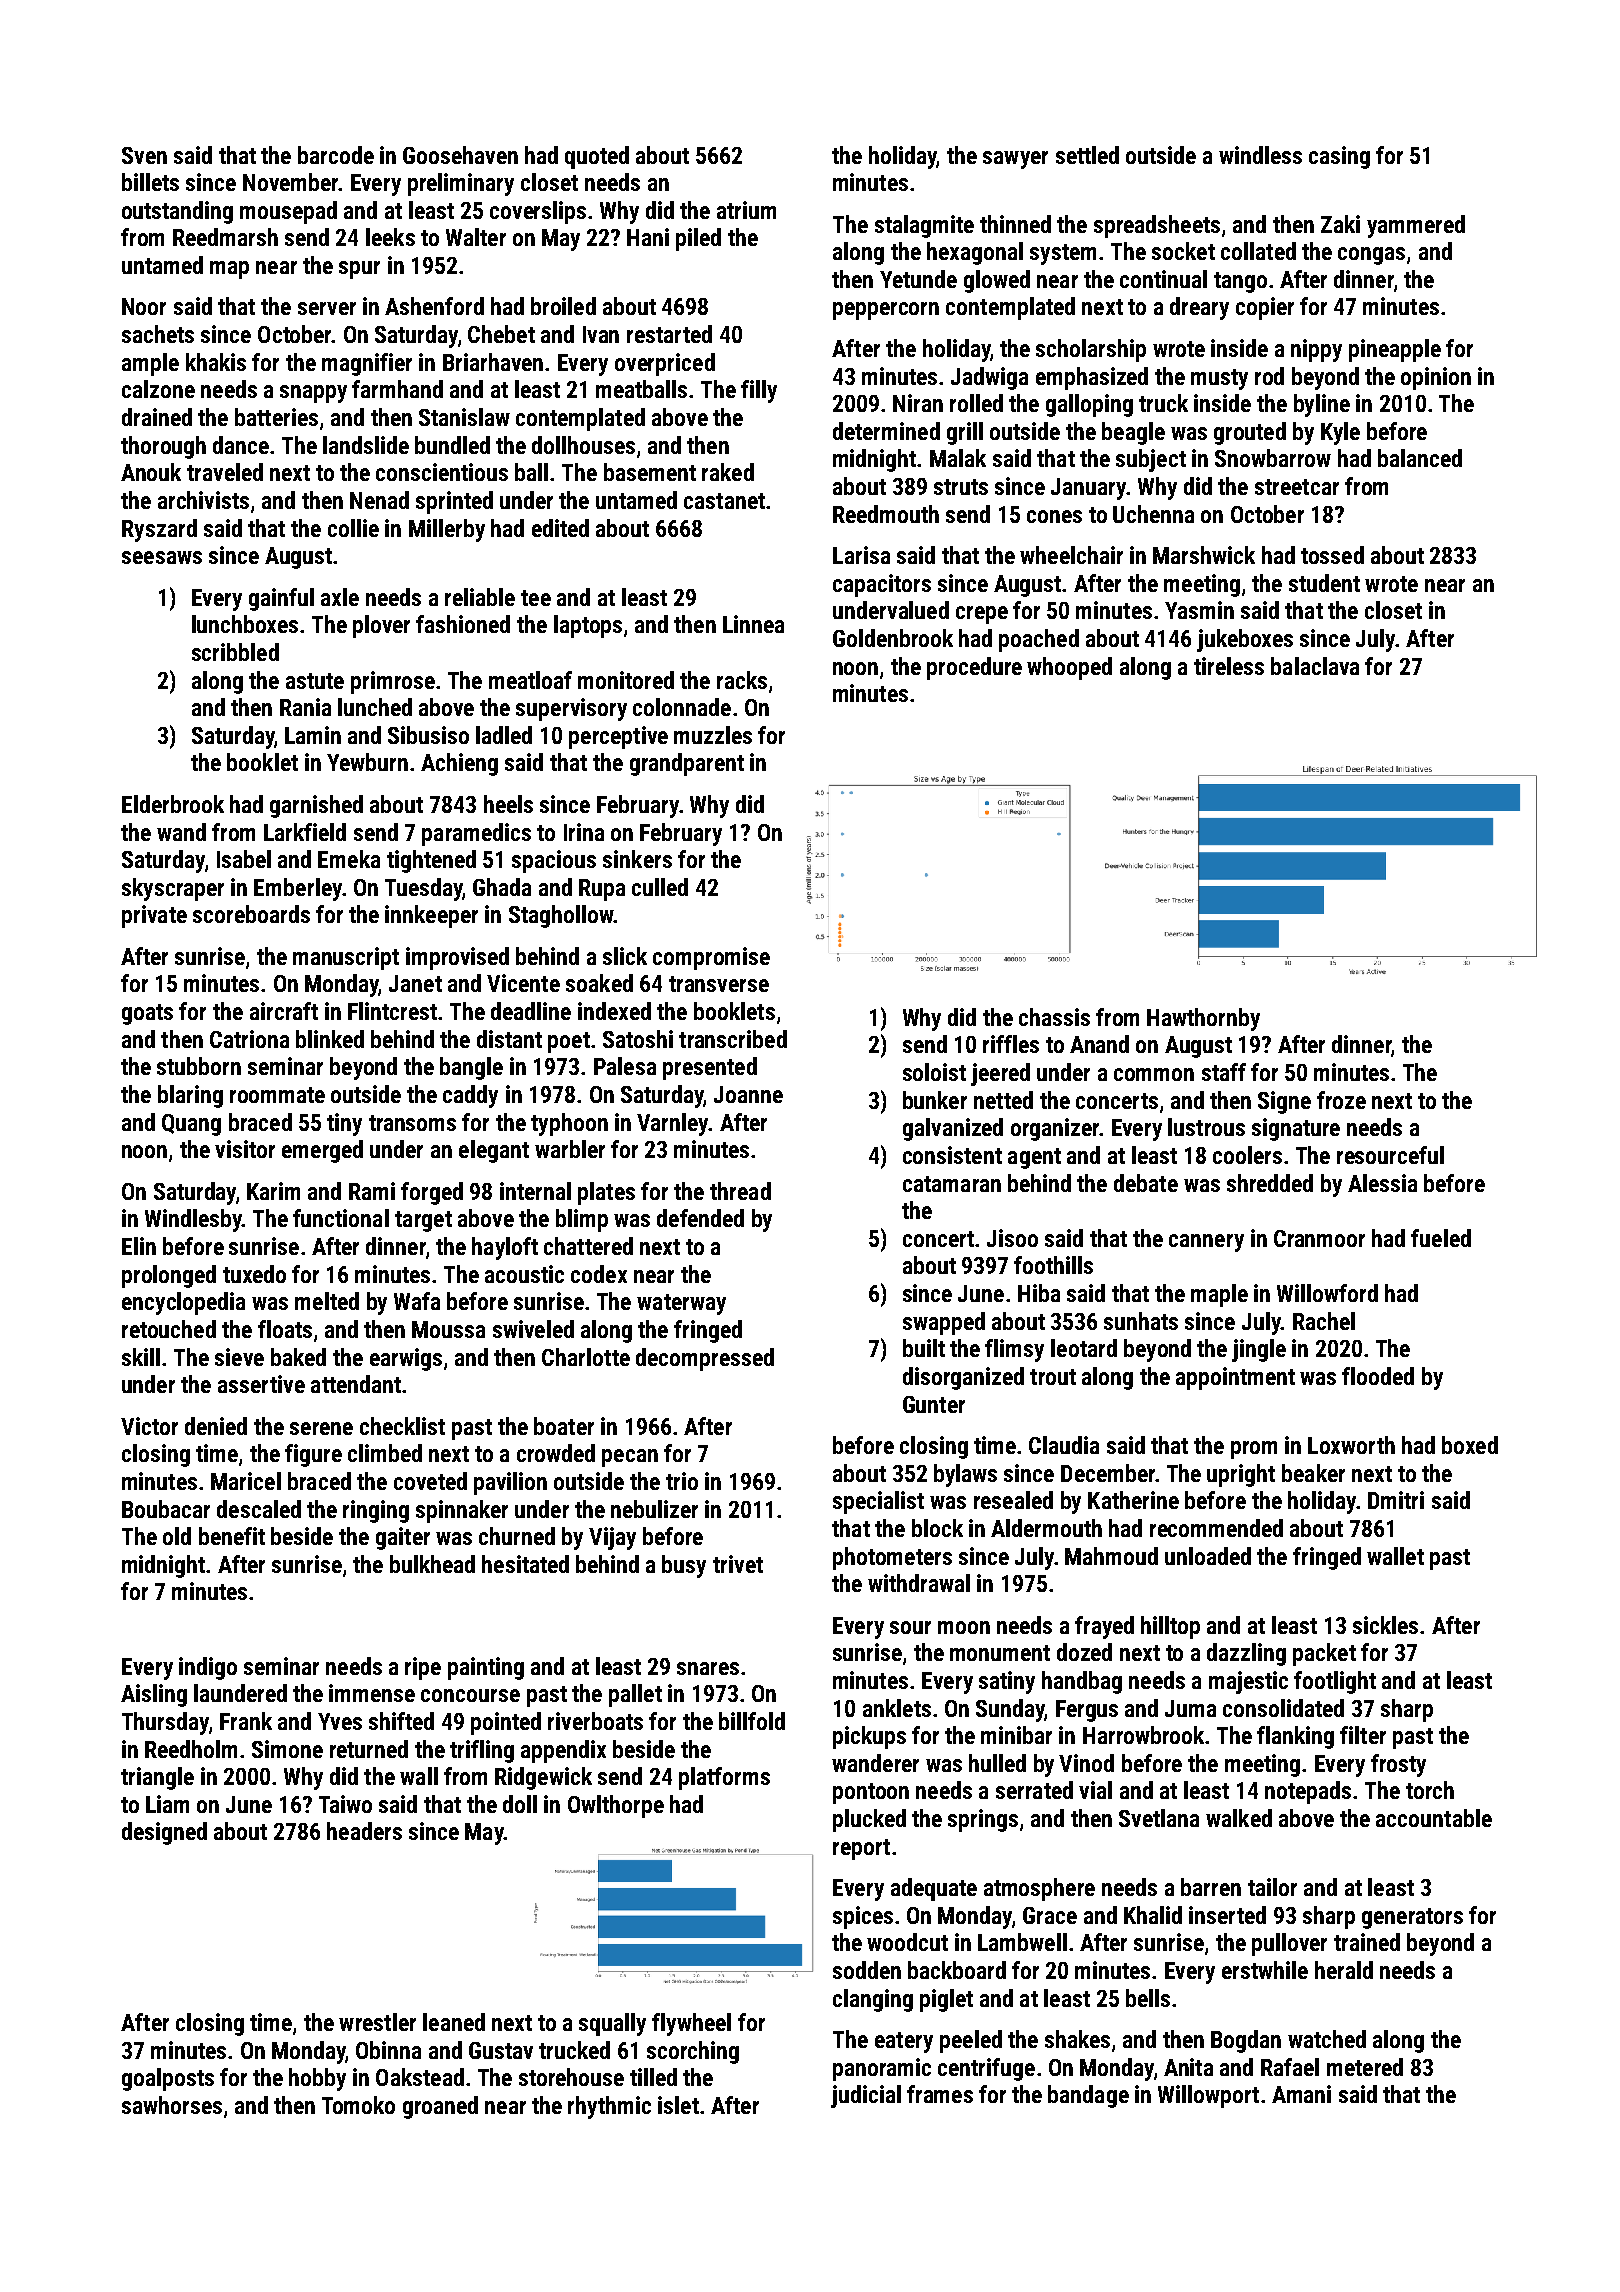  Describe the element at coordinates (377, 2022) in the page. I see `wrestler` at that location.
